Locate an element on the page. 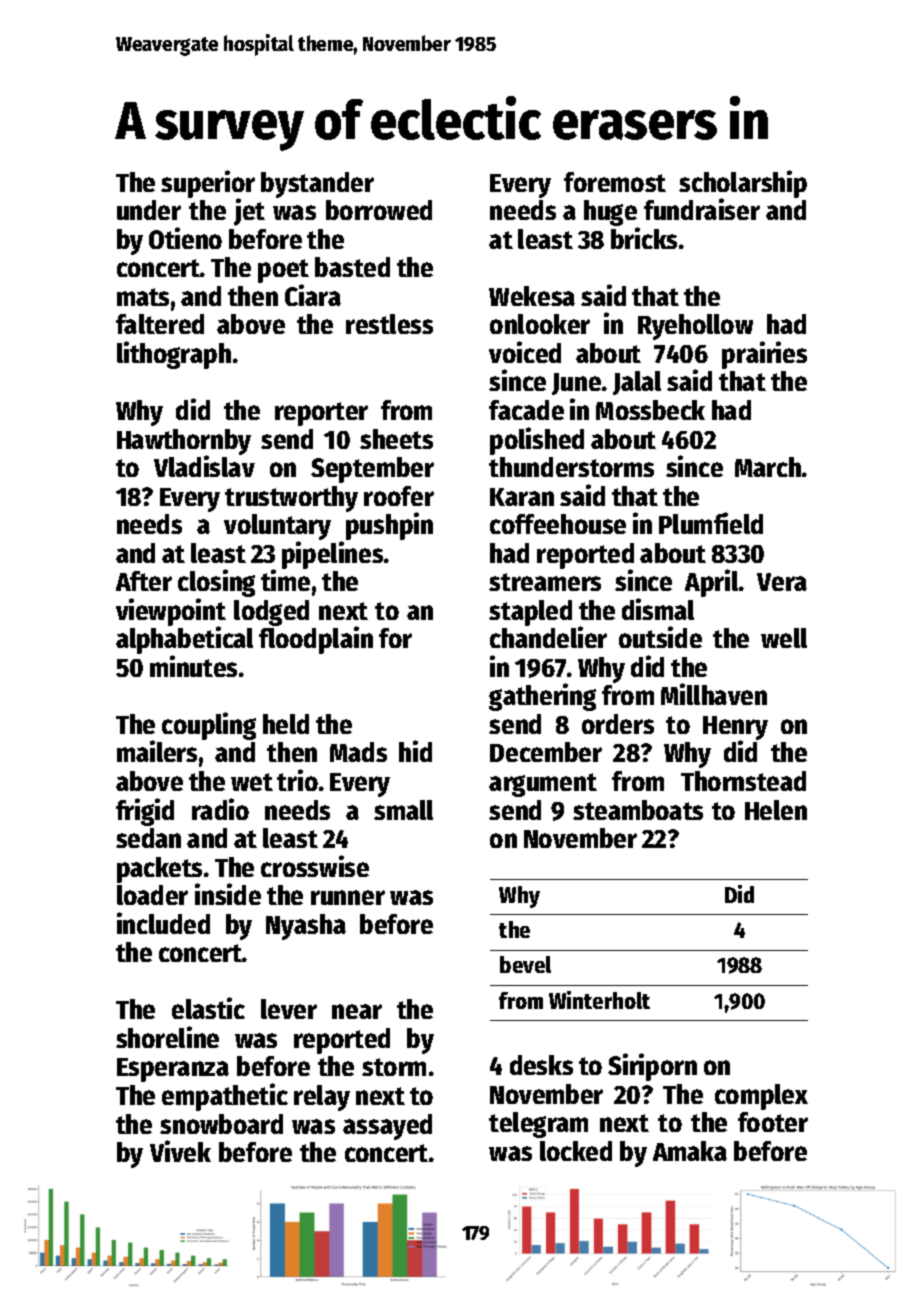  assayed is located at coordinates (387, 1127).
